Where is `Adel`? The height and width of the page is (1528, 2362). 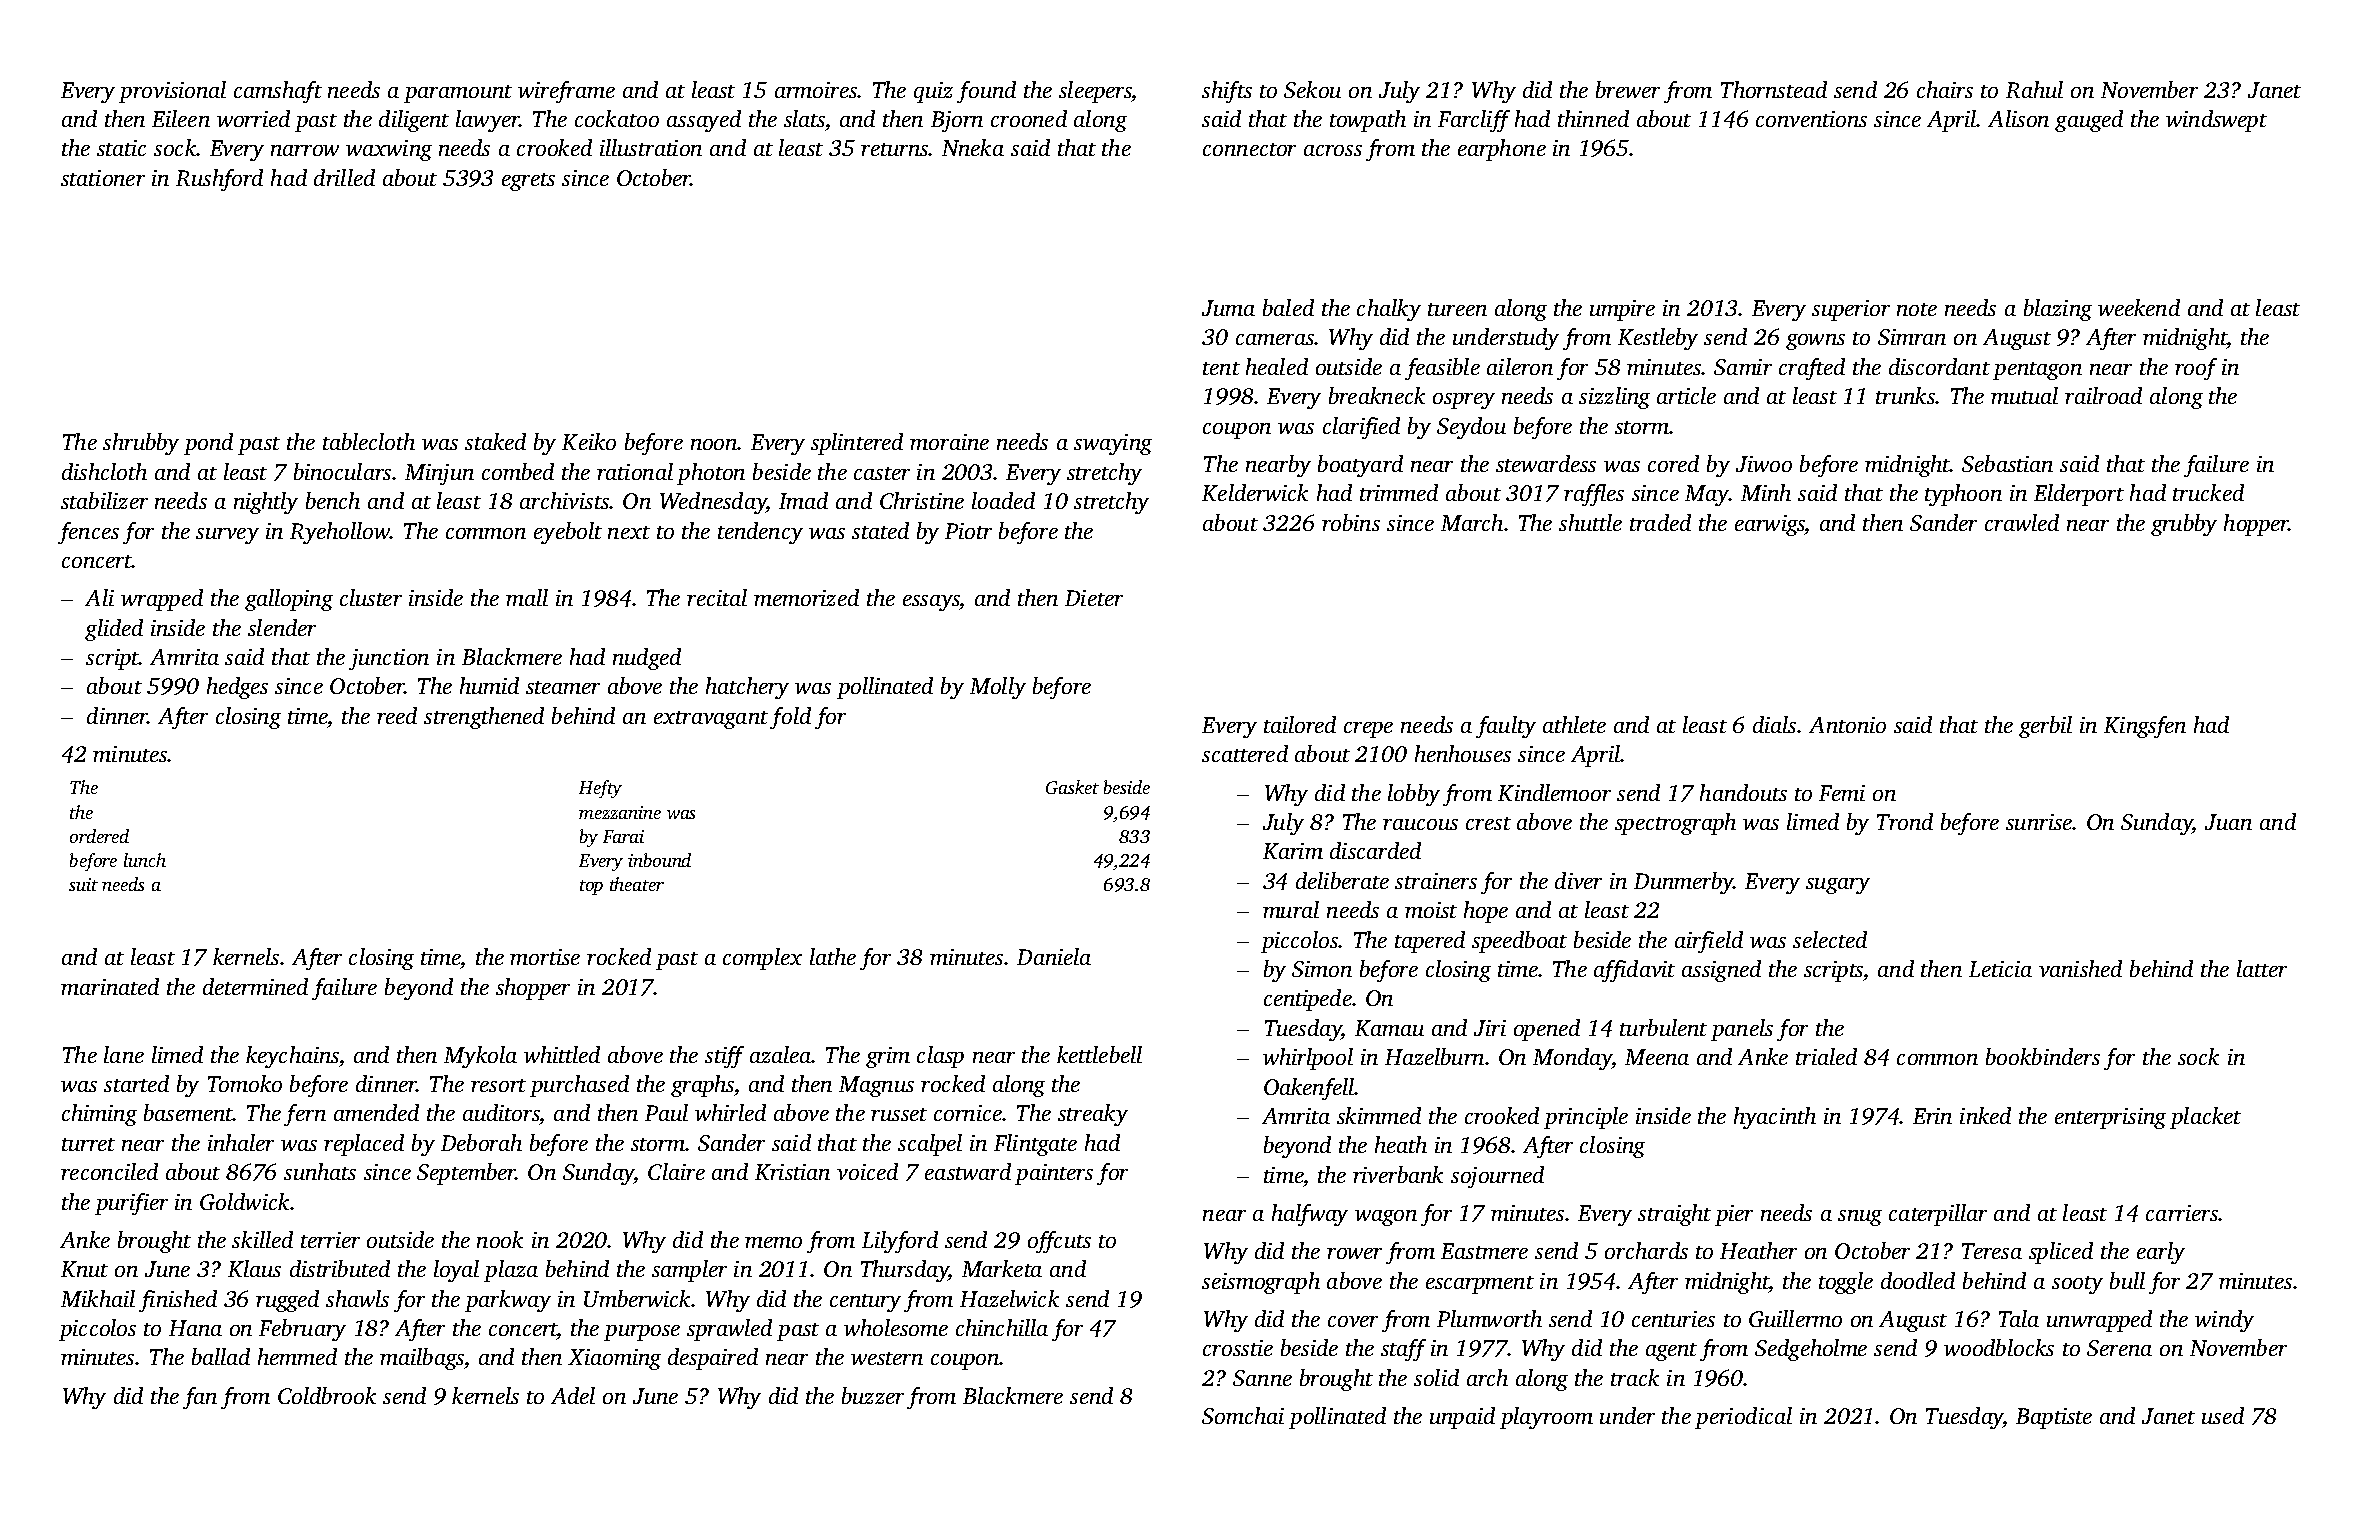
Adel is located at coordinates (573, 1395).
